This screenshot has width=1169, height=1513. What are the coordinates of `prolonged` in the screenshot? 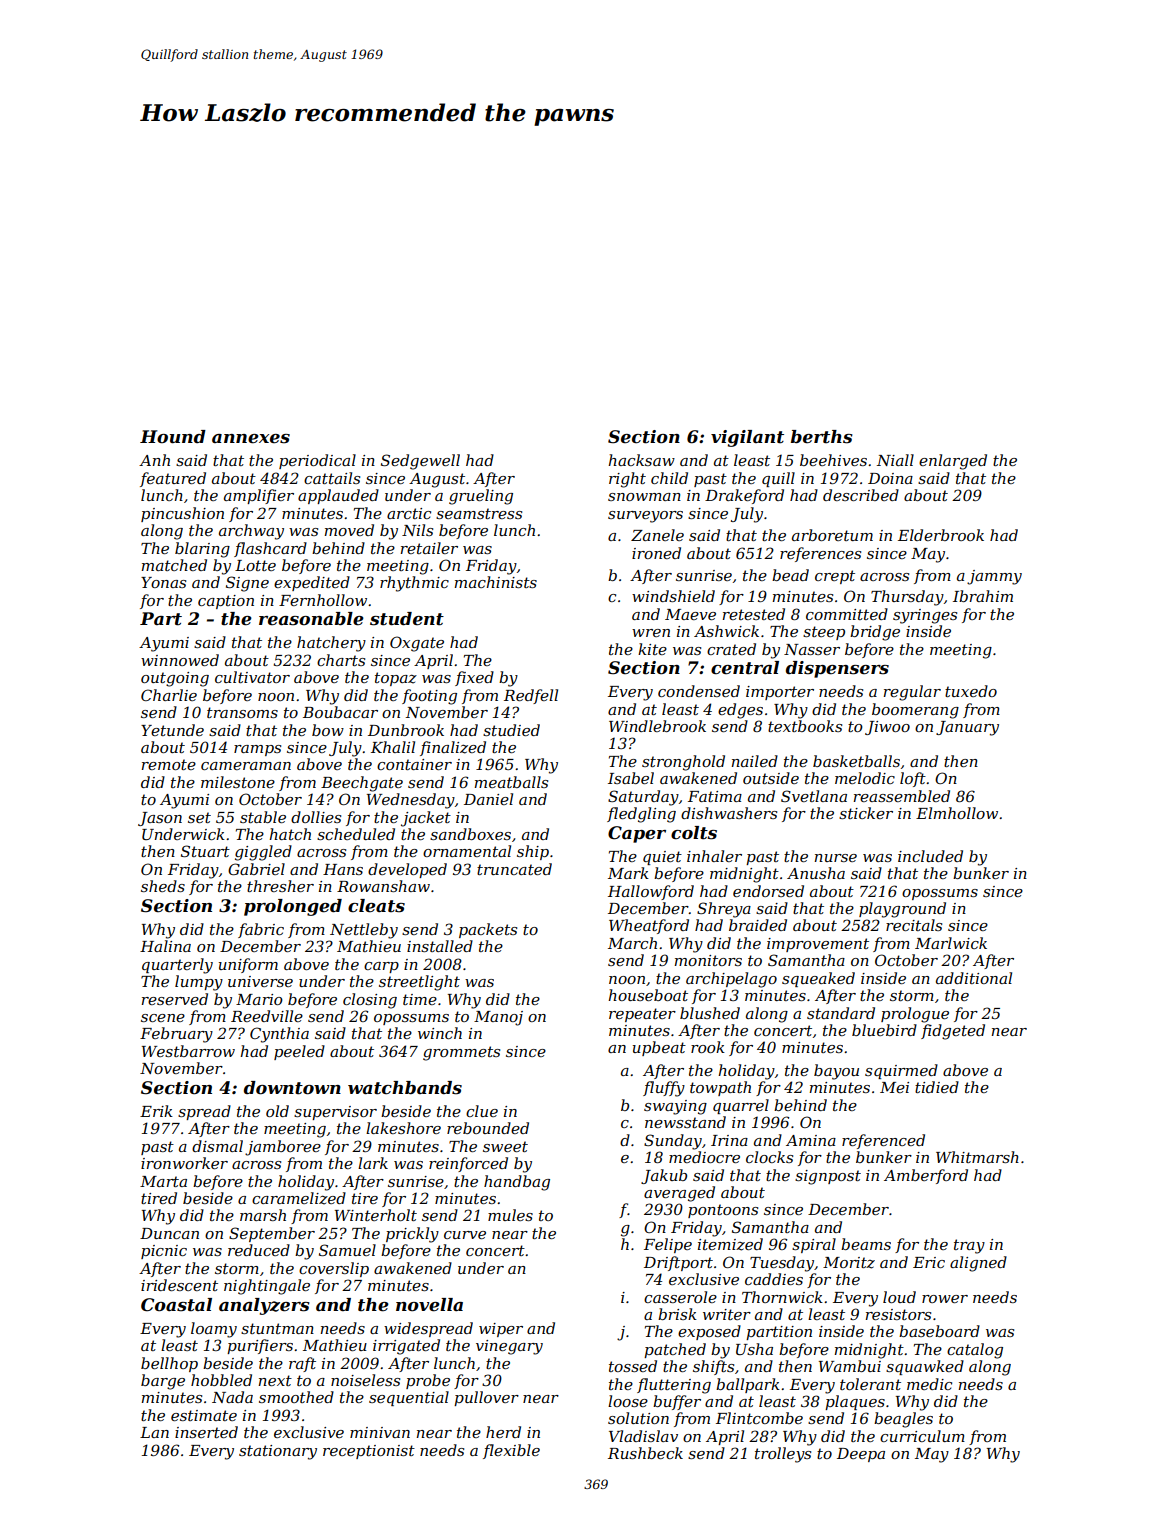 It's located at (293, 907).
